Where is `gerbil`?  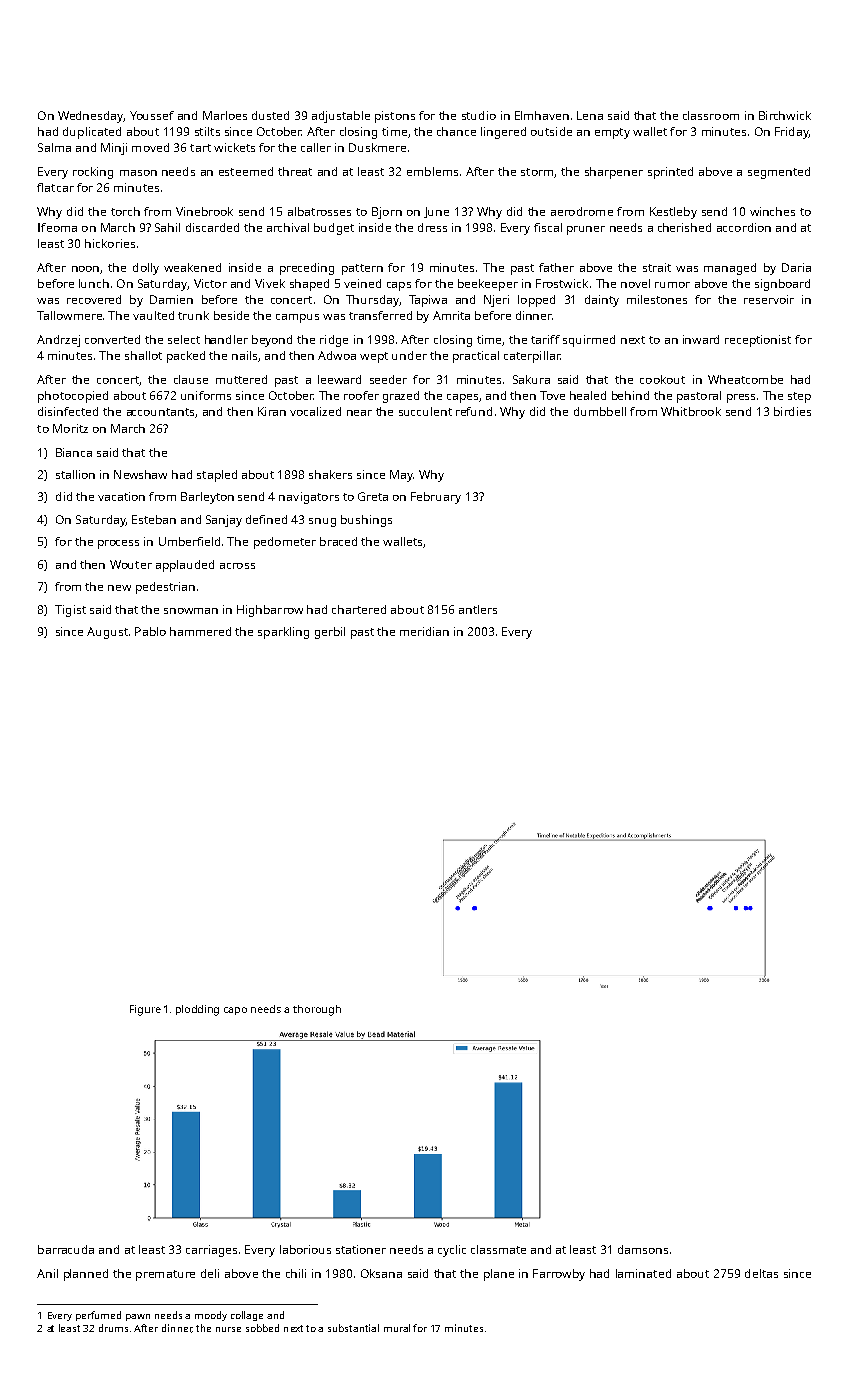 gerbil is located at coordinates (330, 633).
